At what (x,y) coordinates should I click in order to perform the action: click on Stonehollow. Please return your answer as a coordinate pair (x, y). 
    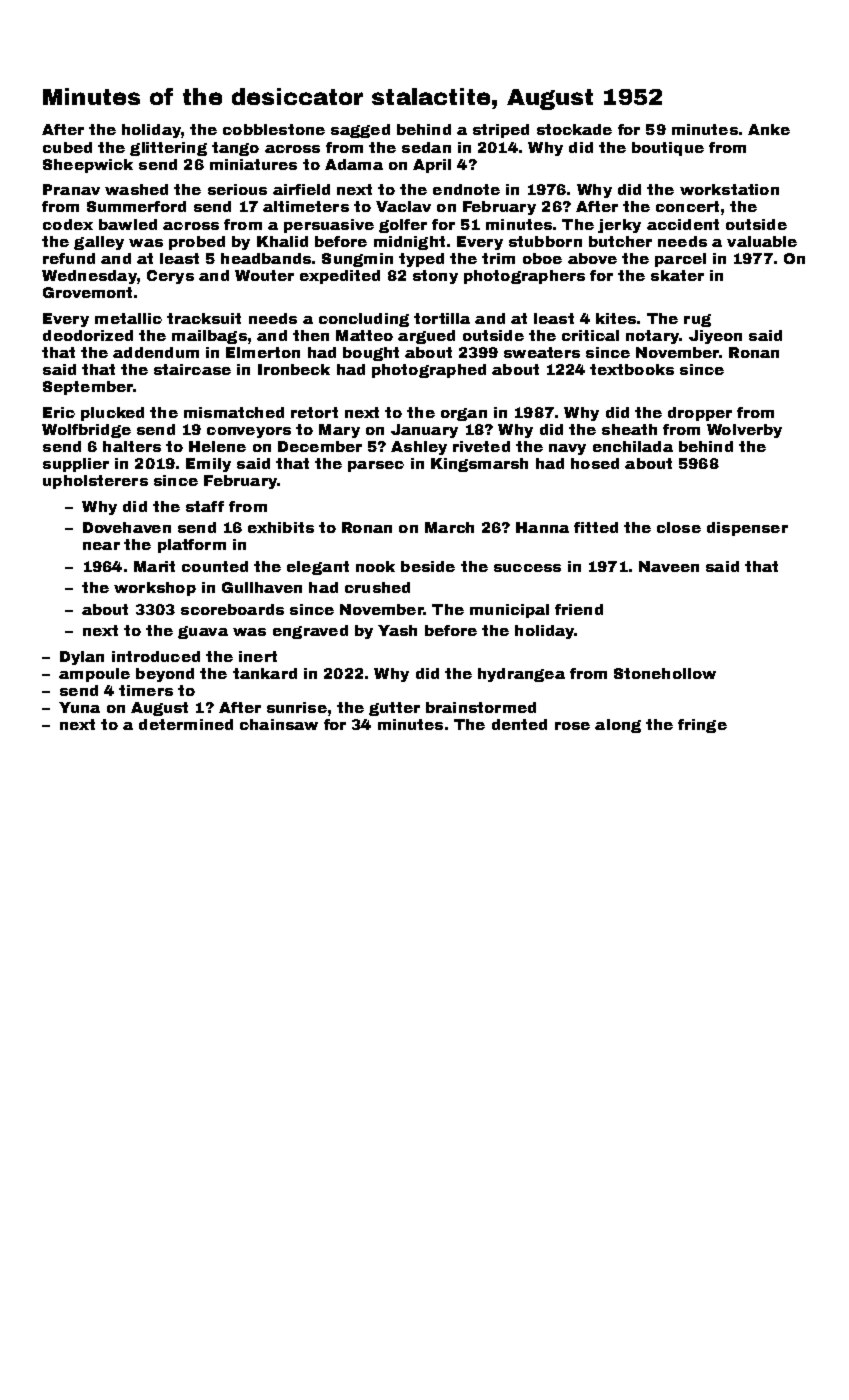
    Looking at the image, I should click on (665, 673).
